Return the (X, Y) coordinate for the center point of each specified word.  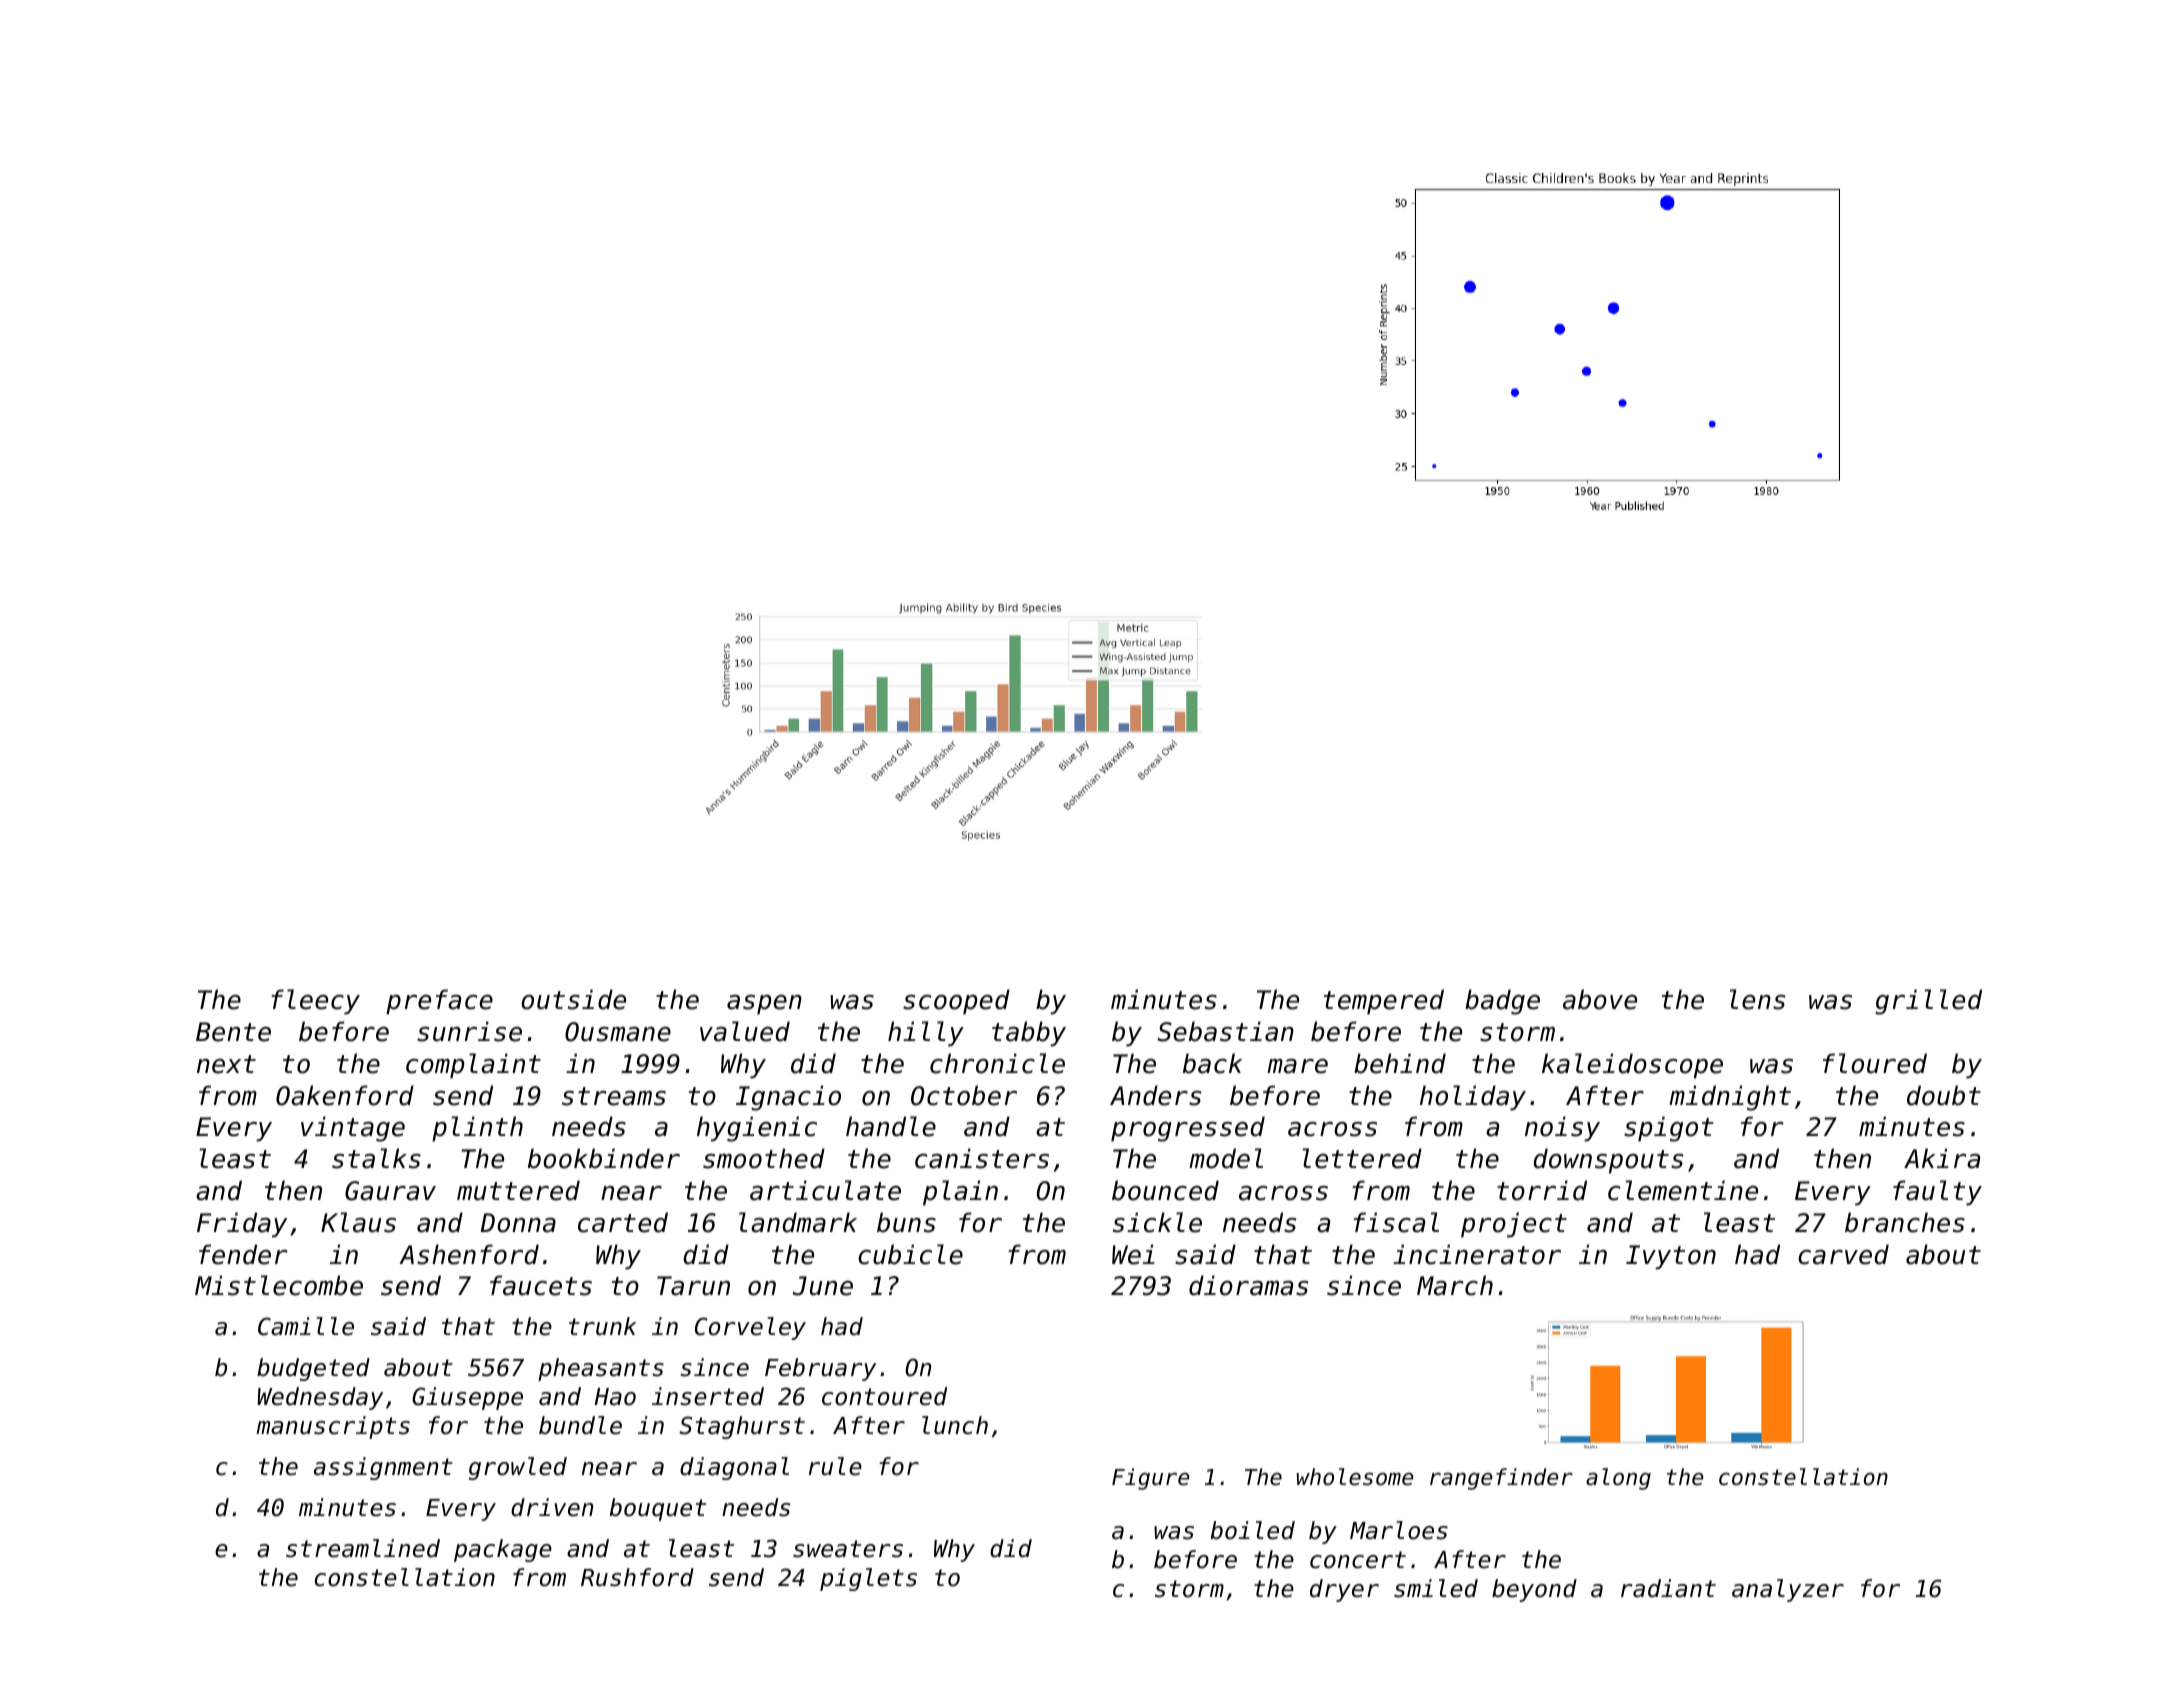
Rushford (637, 1577)
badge (1502, 1002)
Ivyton (1671, 1257)
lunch (955, 1425)
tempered (1384, 1002)
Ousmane (618, 1032)
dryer (1344, 1590)
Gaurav (390, 1191)
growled (518, 1468)
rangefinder (1501, 1479)
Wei (1133, 1254)
